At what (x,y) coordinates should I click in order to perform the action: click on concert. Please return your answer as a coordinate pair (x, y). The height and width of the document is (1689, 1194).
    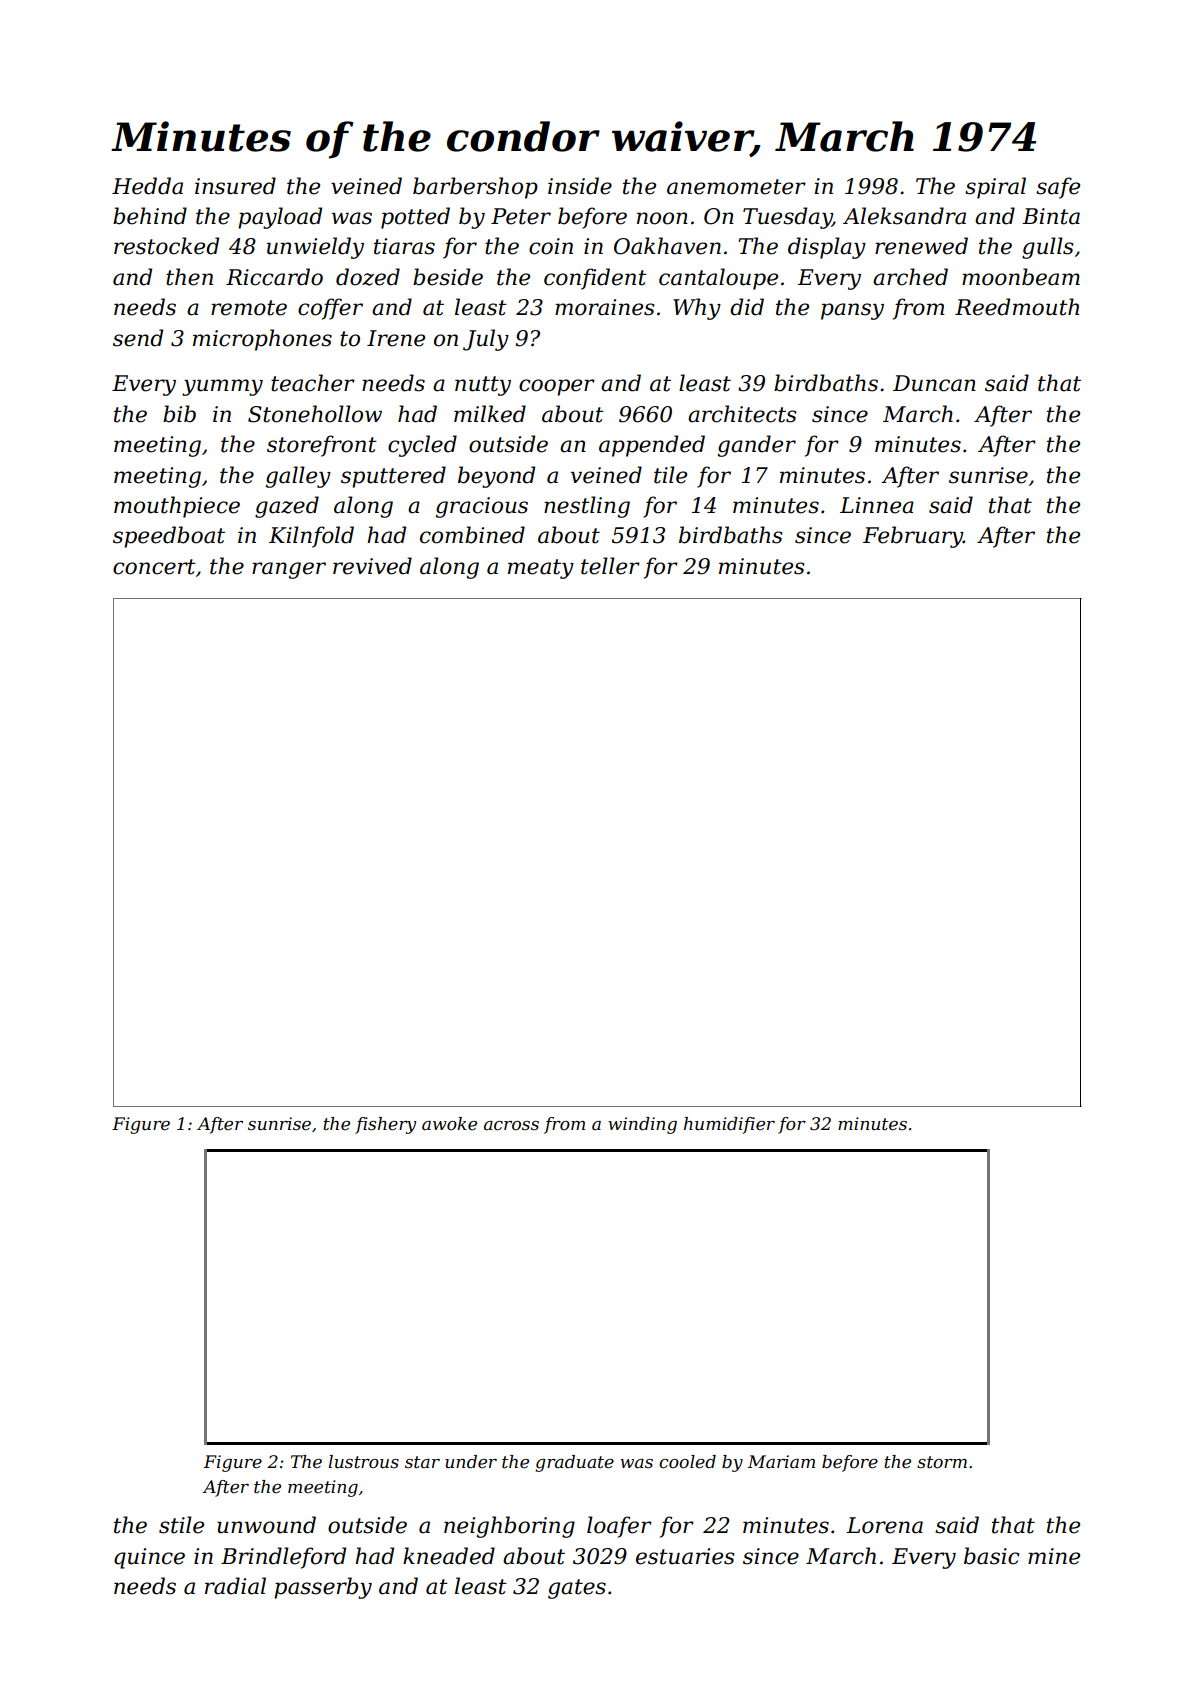
    Looking at the image, I should click on (154, 567).
